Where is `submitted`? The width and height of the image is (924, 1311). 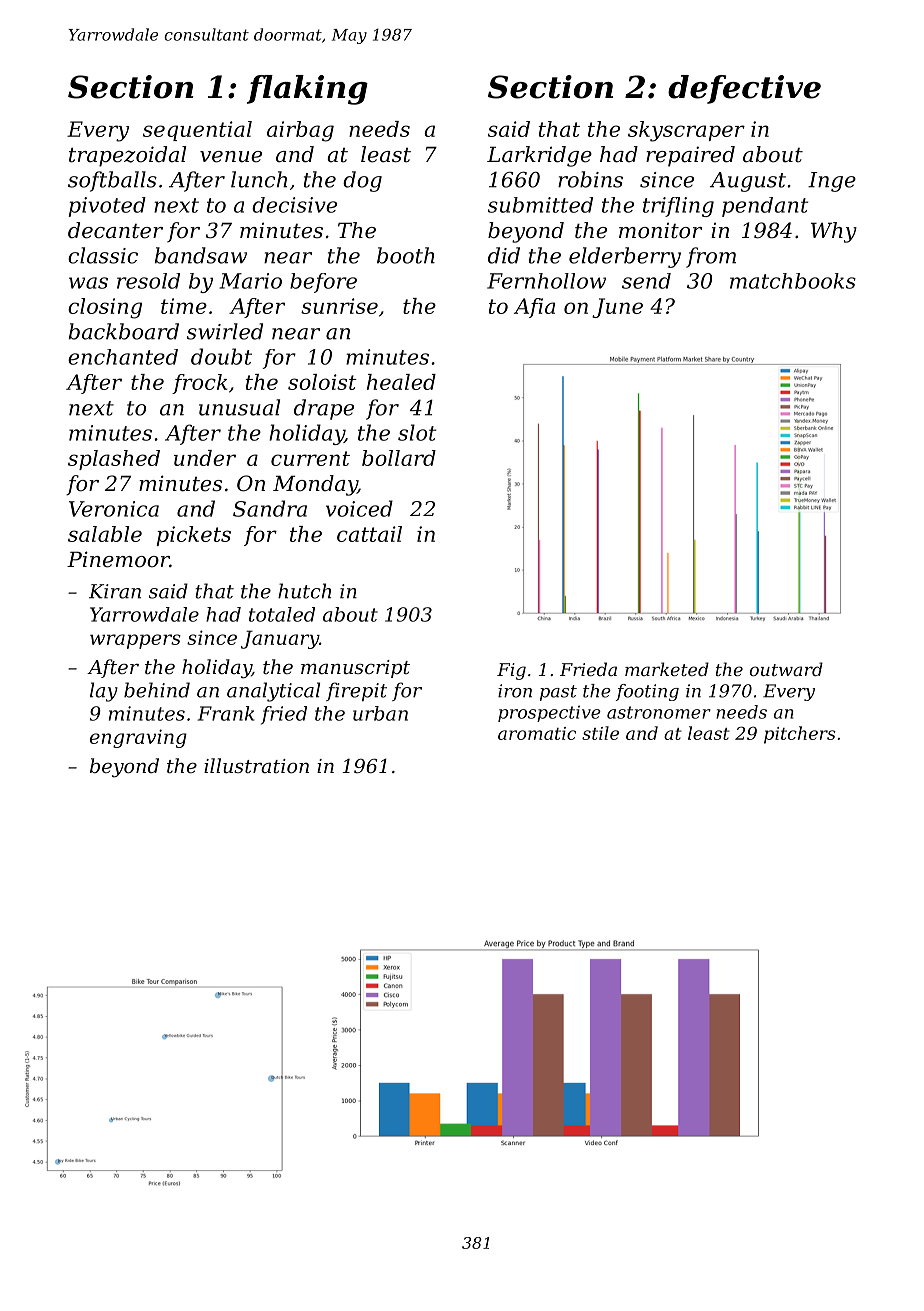 submitted is located at coordinates (540, 205).
